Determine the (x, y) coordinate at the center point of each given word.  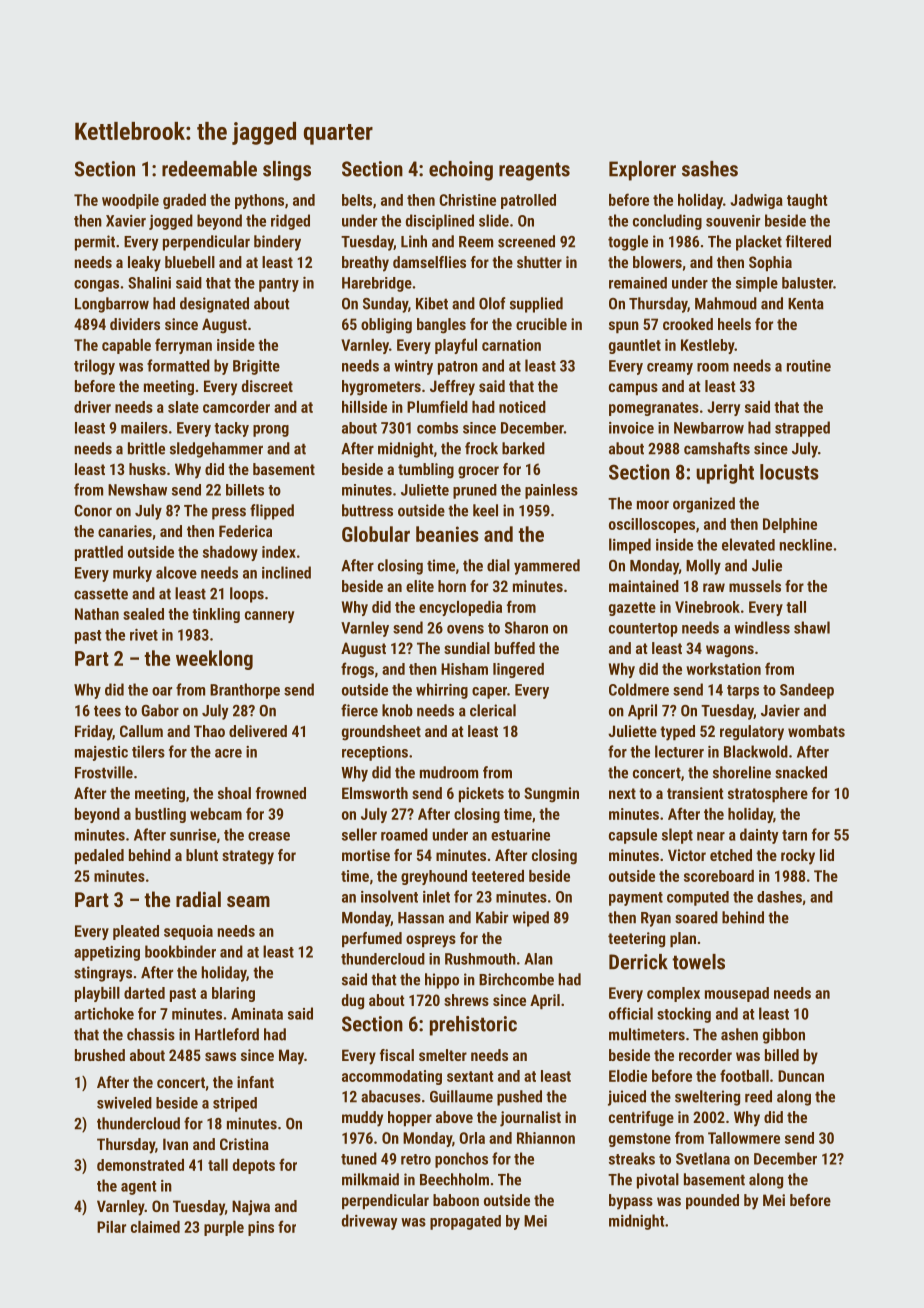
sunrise (193, 835)
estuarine (520, 835)
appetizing (107, 953)
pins (261, 1228)
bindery (277, 243)
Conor (93, 511)
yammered (547, 567)
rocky (798, 857)
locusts (789, 472)
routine (809, 366)
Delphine (790, 525)
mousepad (737, 994)
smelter (443, 1055)
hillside (364, 407)
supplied (536, 305)
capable (126, 346)
